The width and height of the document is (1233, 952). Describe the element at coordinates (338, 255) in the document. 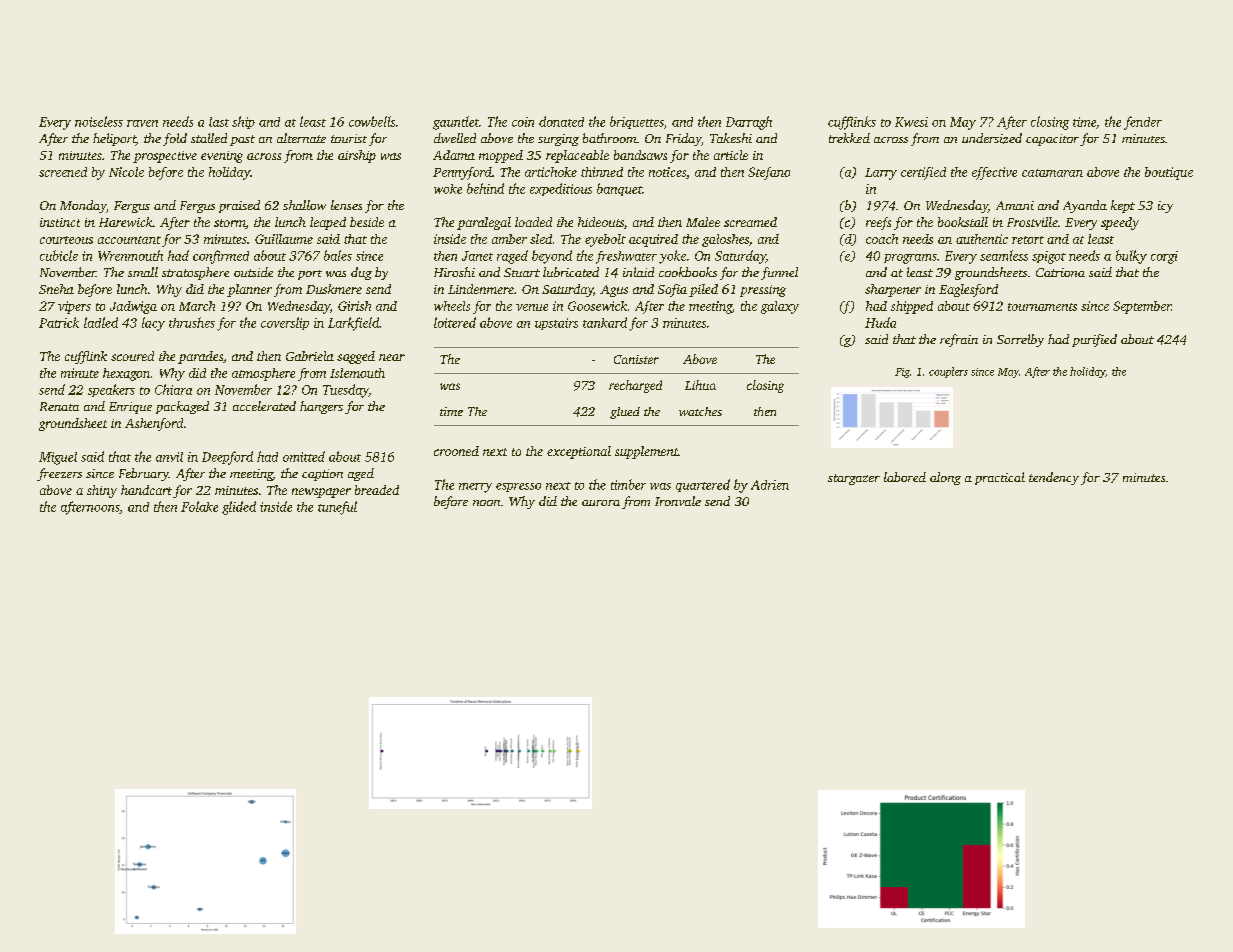

I see `bales` at that location.
